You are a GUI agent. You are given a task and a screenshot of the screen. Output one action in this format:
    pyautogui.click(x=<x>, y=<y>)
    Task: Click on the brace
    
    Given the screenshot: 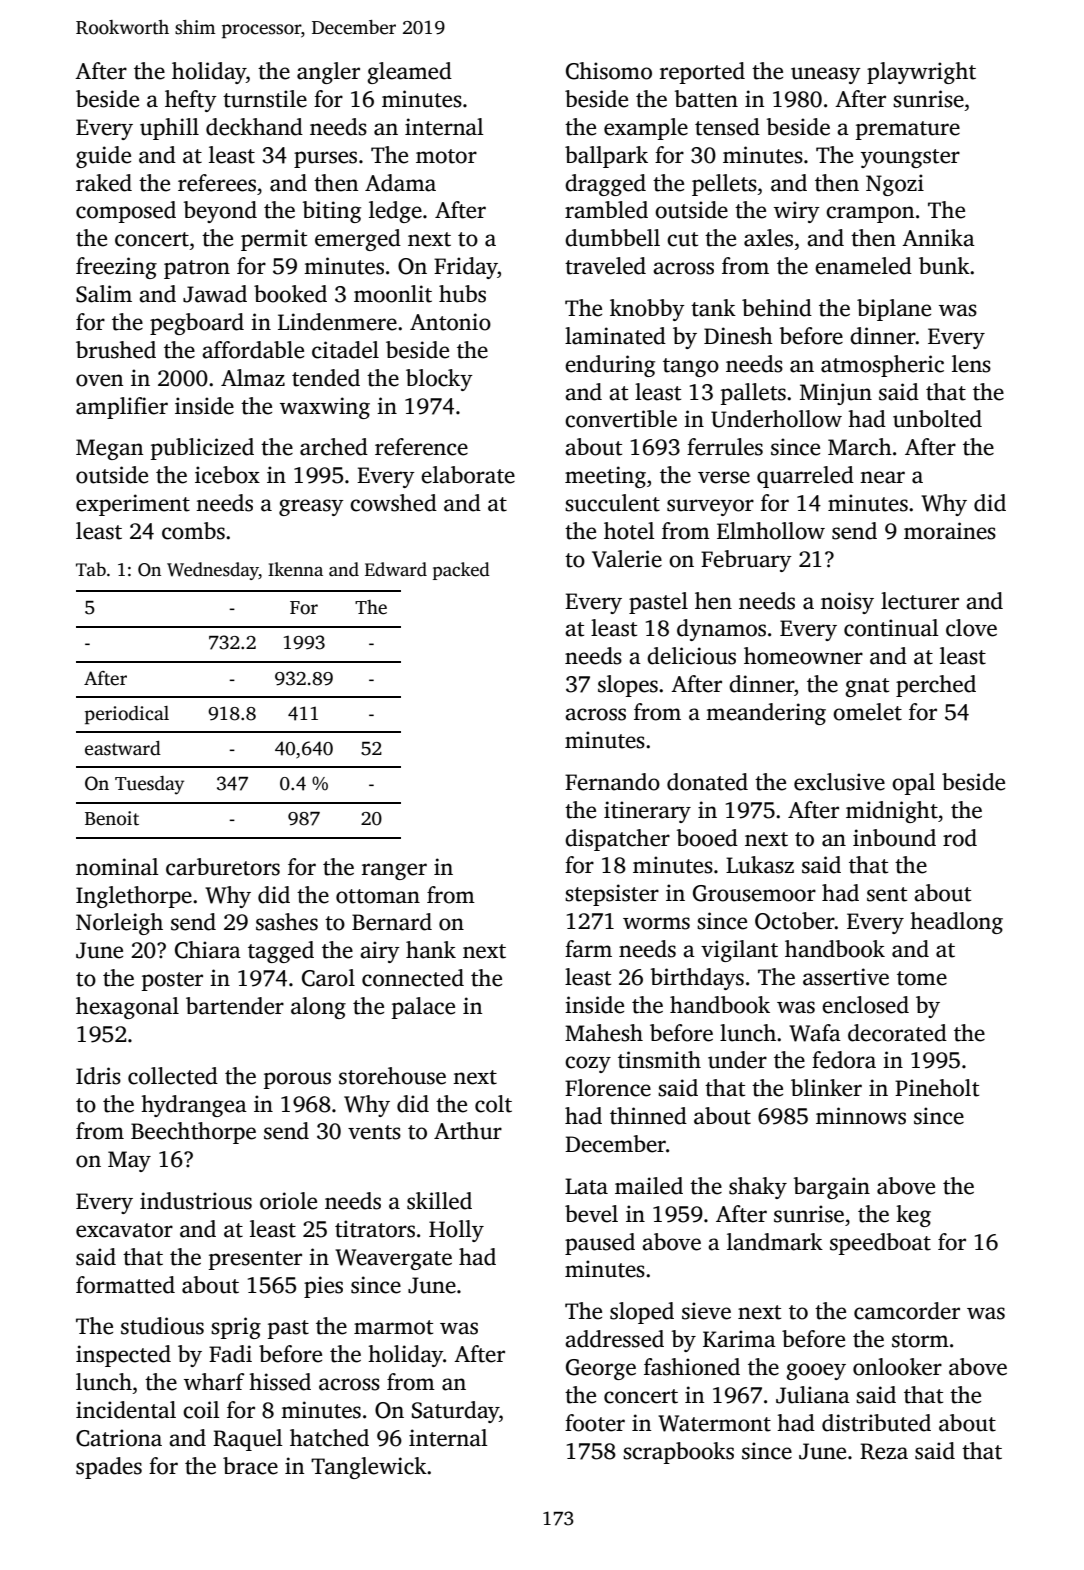 What is the action you would take?
    pyautogui.click(x=250, y=1466)
